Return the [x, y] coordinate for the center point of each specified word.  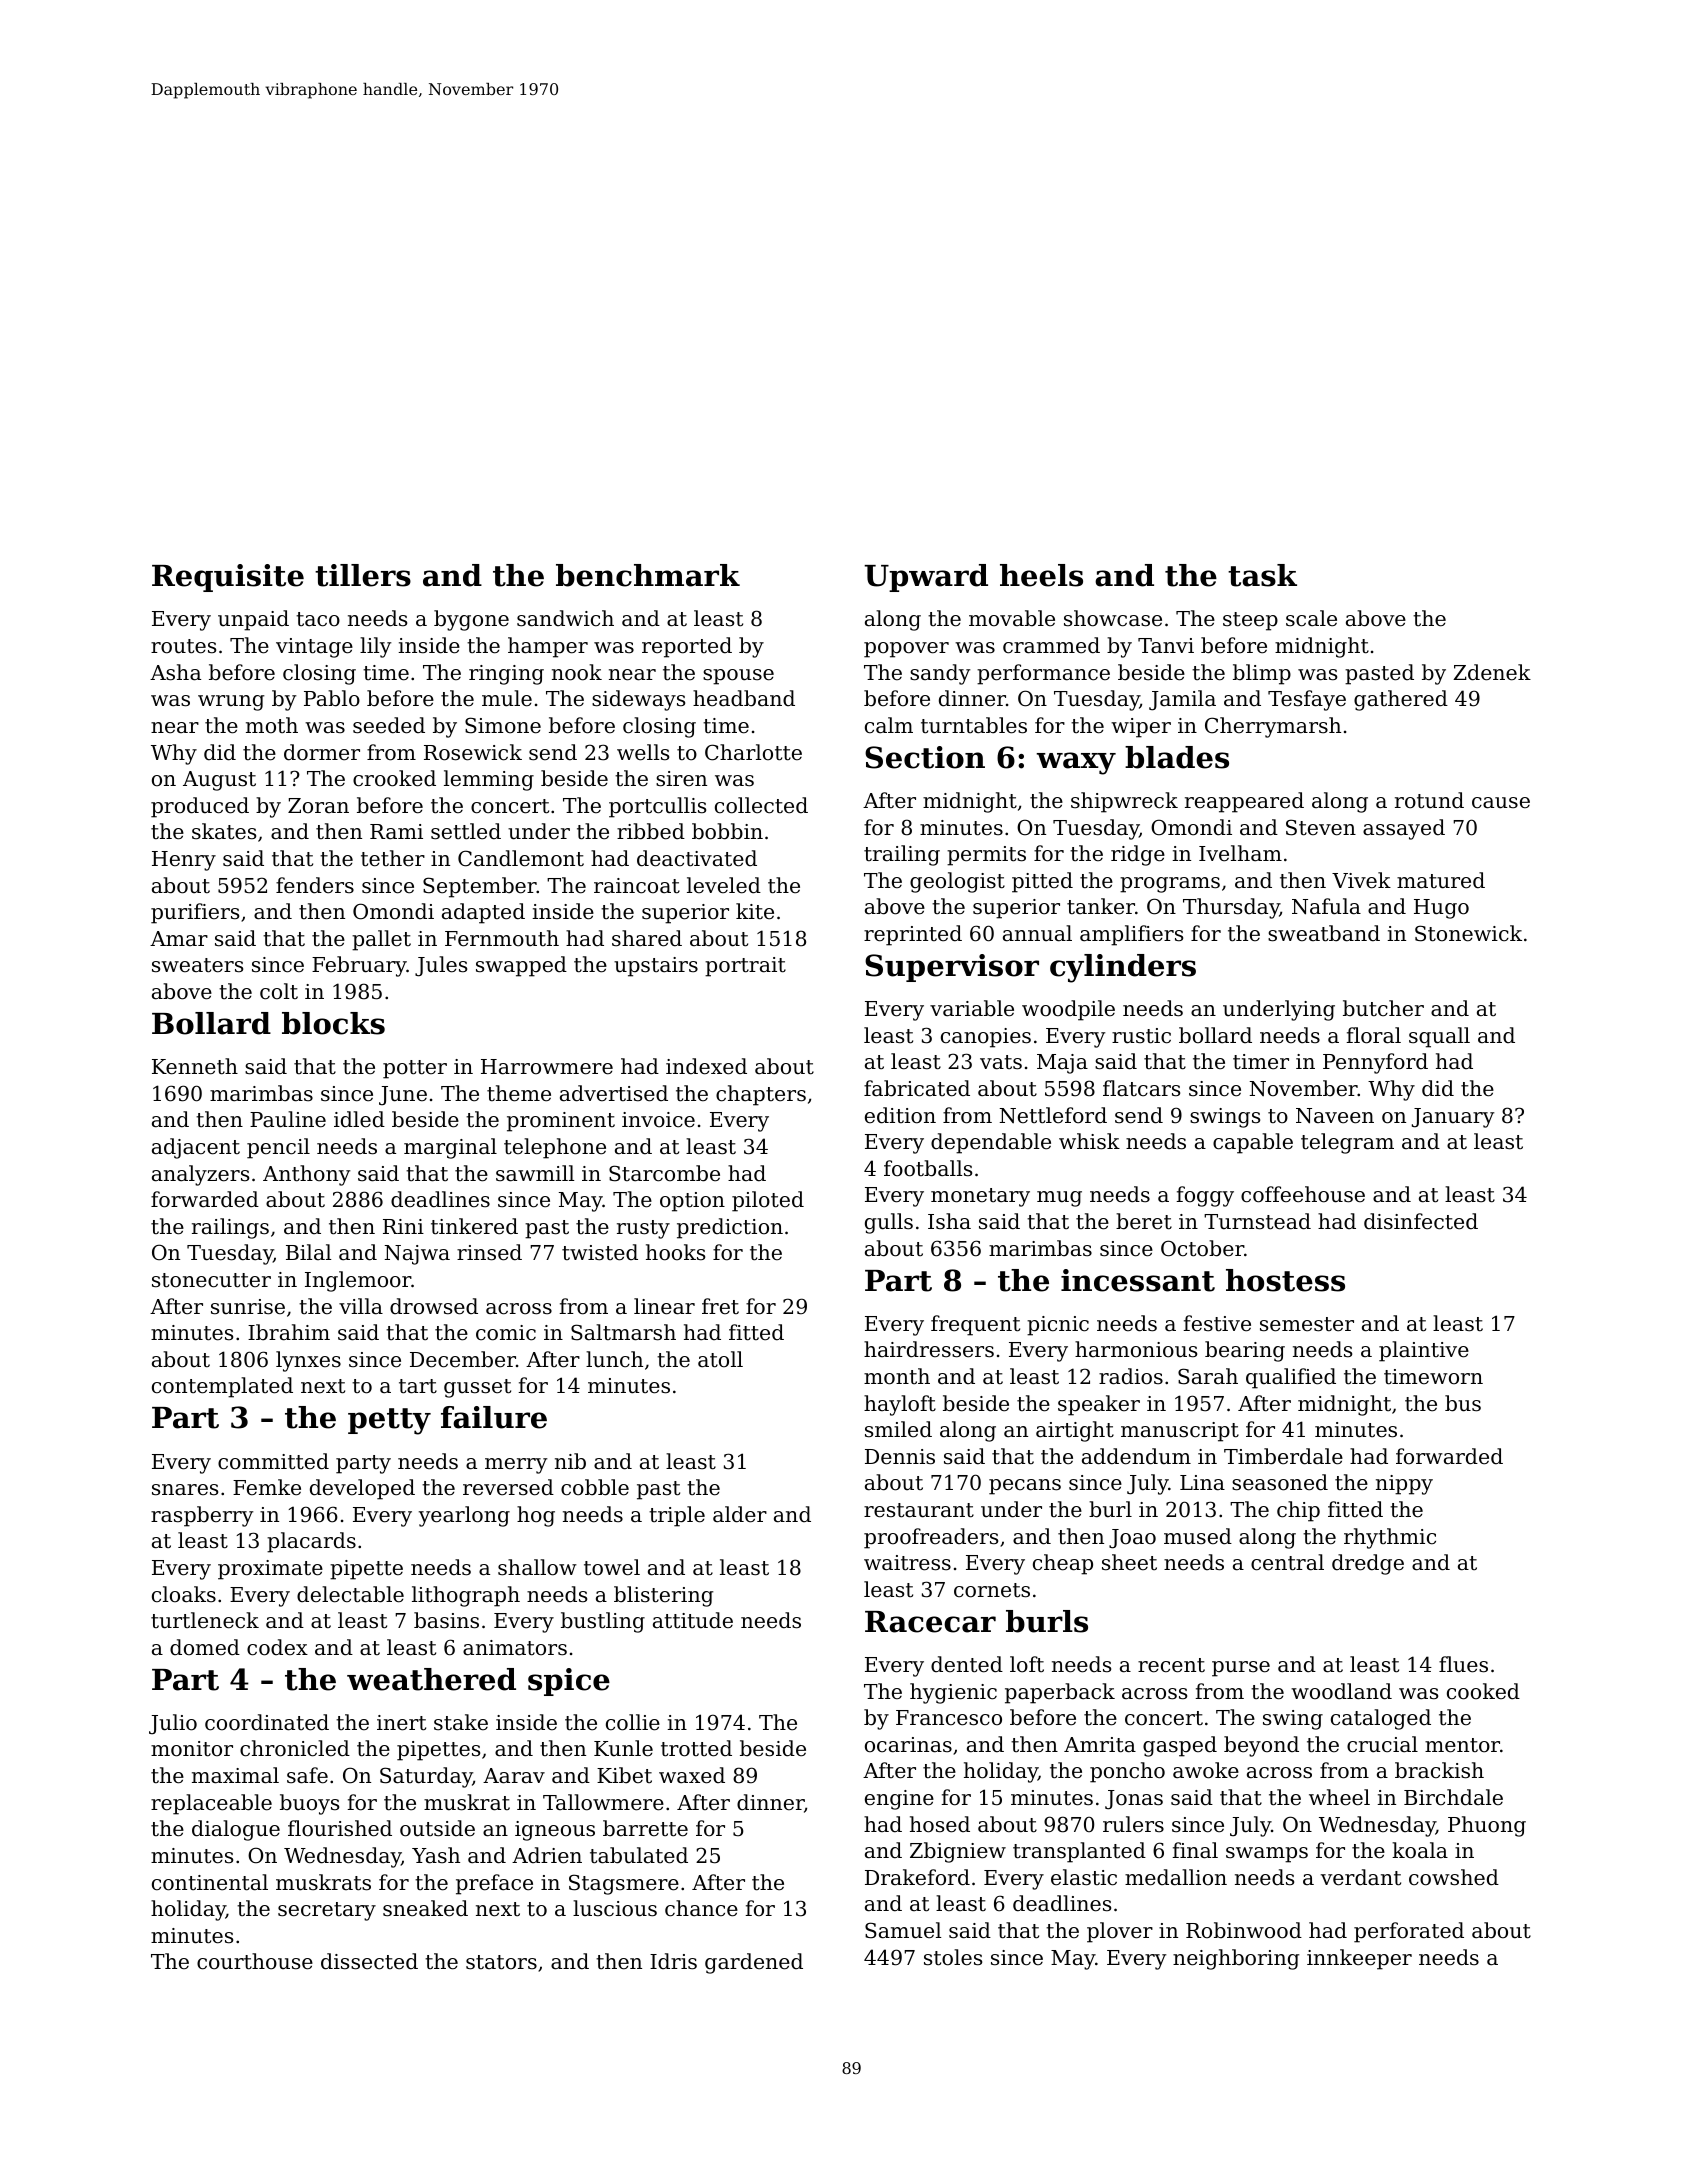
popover [906, 650]
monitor [192, 1749]
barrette [645, 1828]
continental [210, 1882]
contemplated [222, 1387]
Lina [1202, 1483]
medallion [1176, 1877]
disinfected [1421, 1221]
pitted [1042, 882]
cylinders [1123, 968]
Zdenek [1492, 672]
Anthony [306, 1175]
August [219, 781]
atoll [720, 1359]
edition [900, 1115]
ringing [506, 675]
